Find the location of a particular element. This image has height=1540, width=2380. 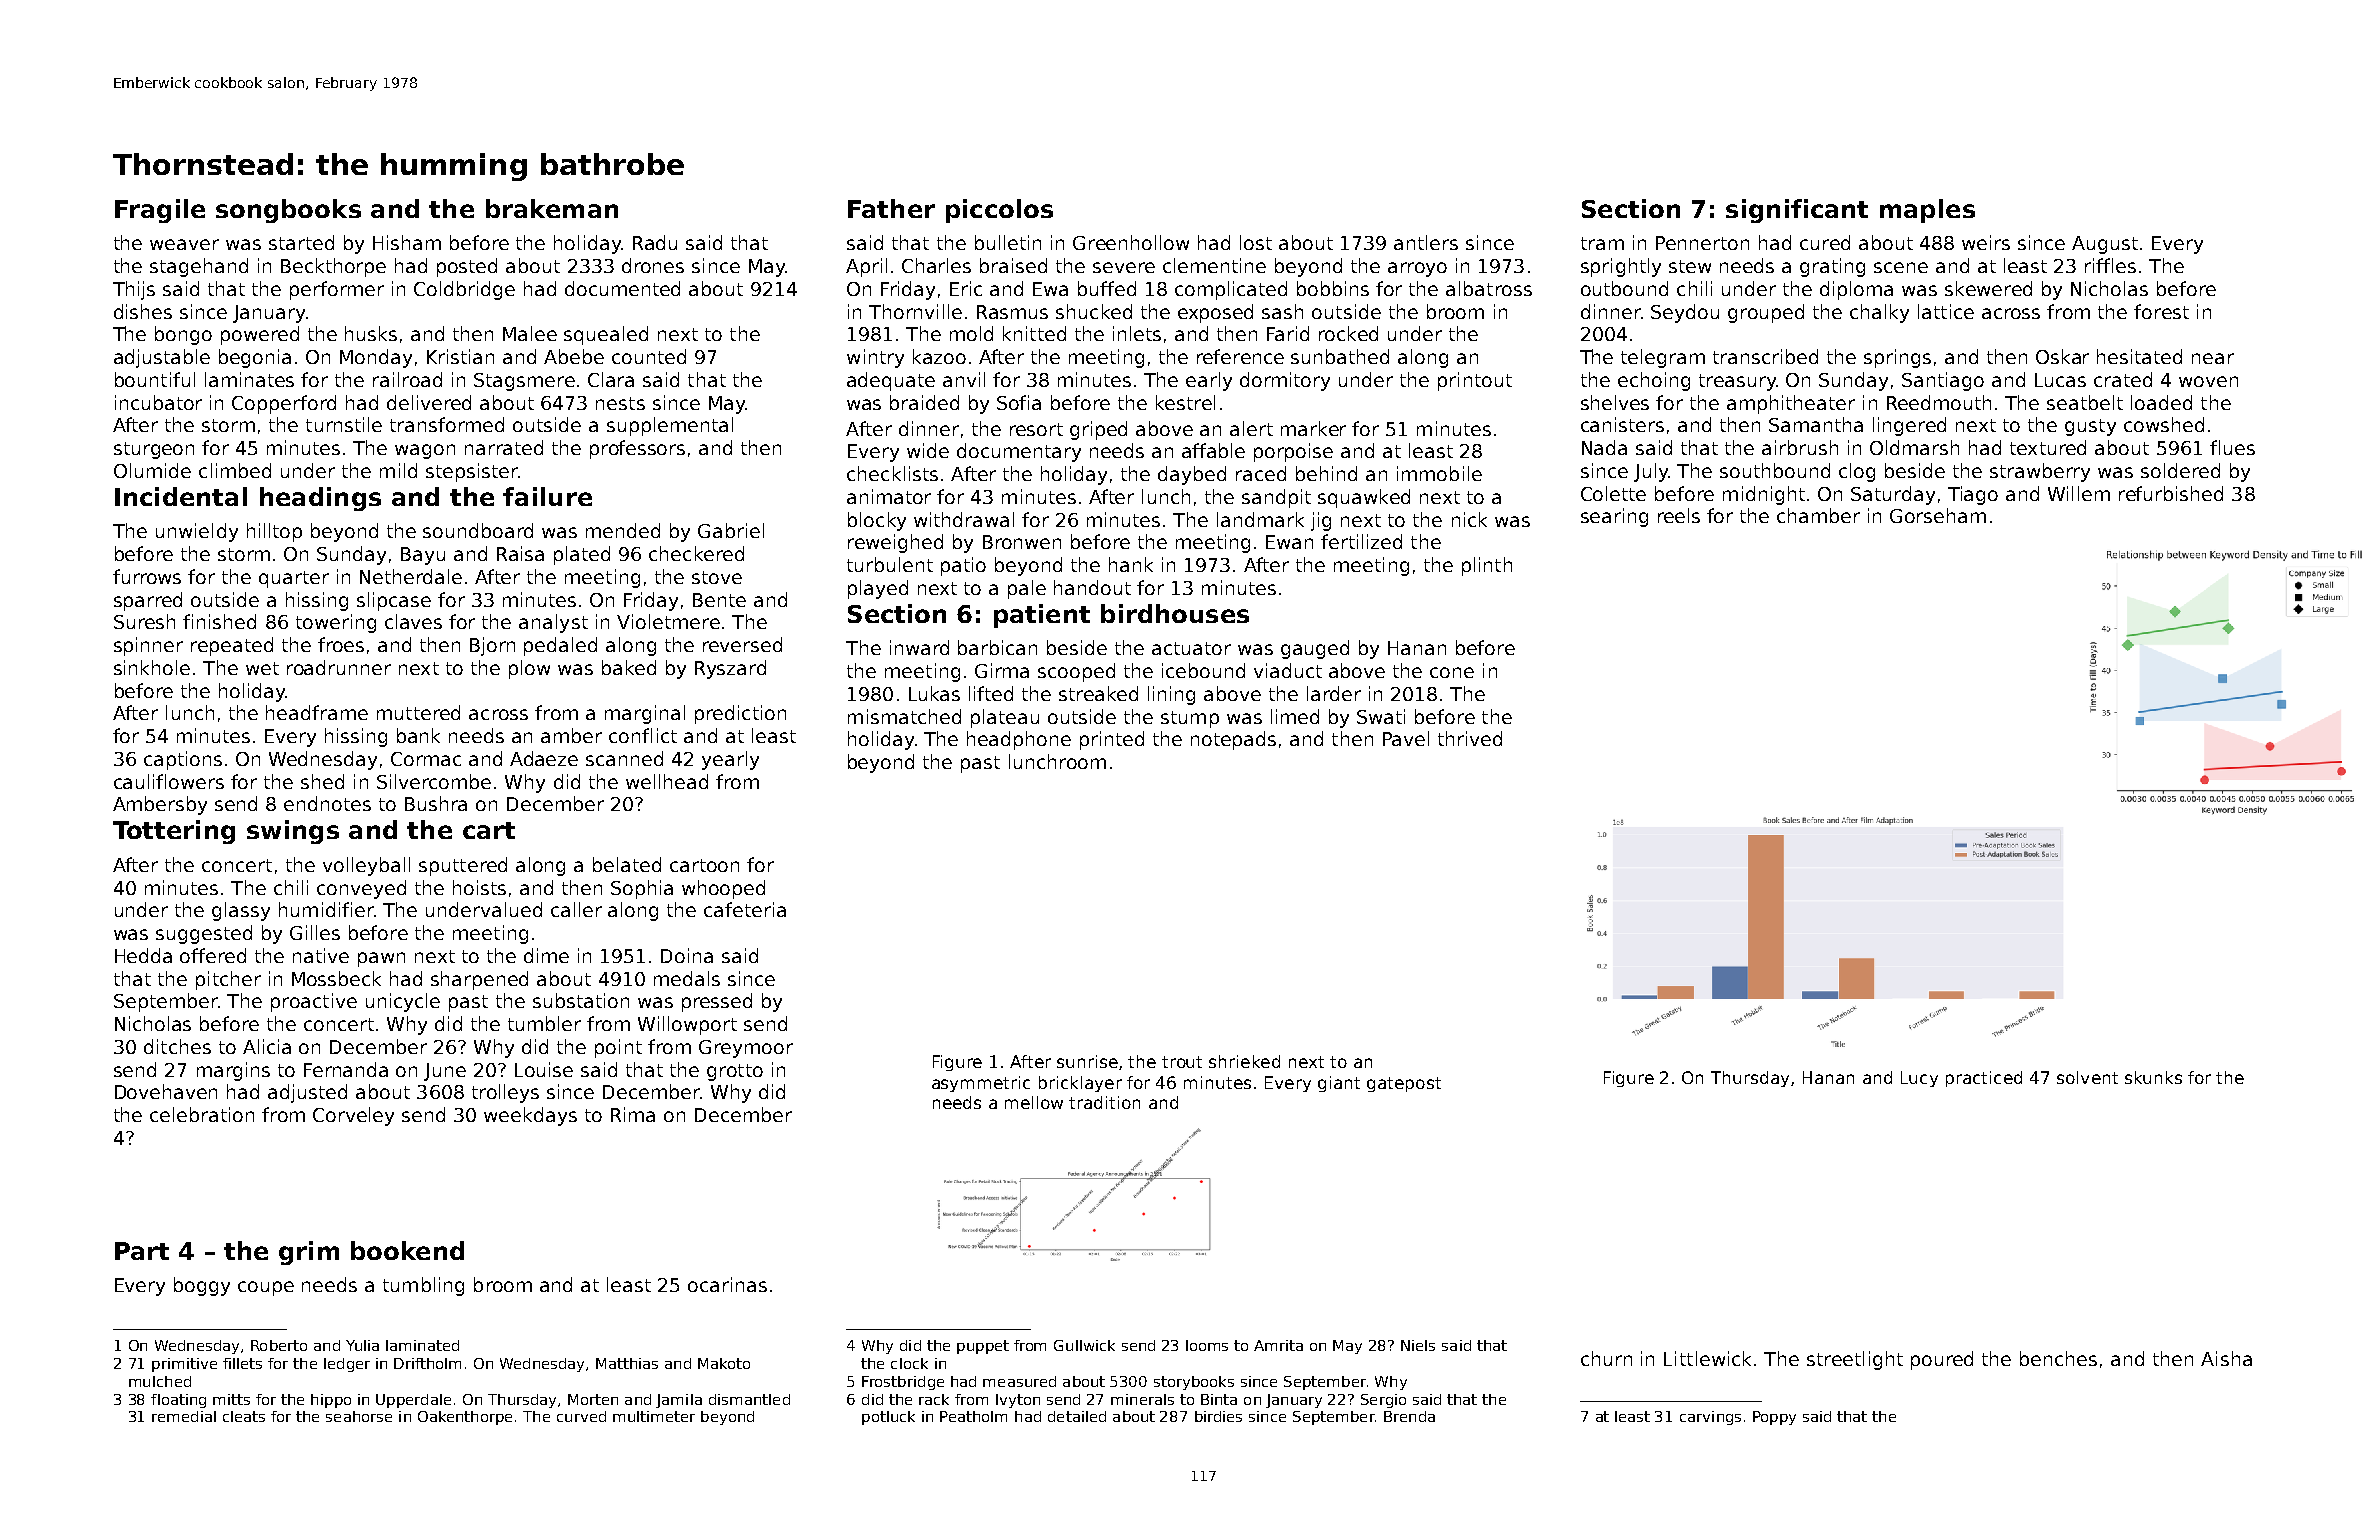

endnotes is located at coordinates (327, 803).
